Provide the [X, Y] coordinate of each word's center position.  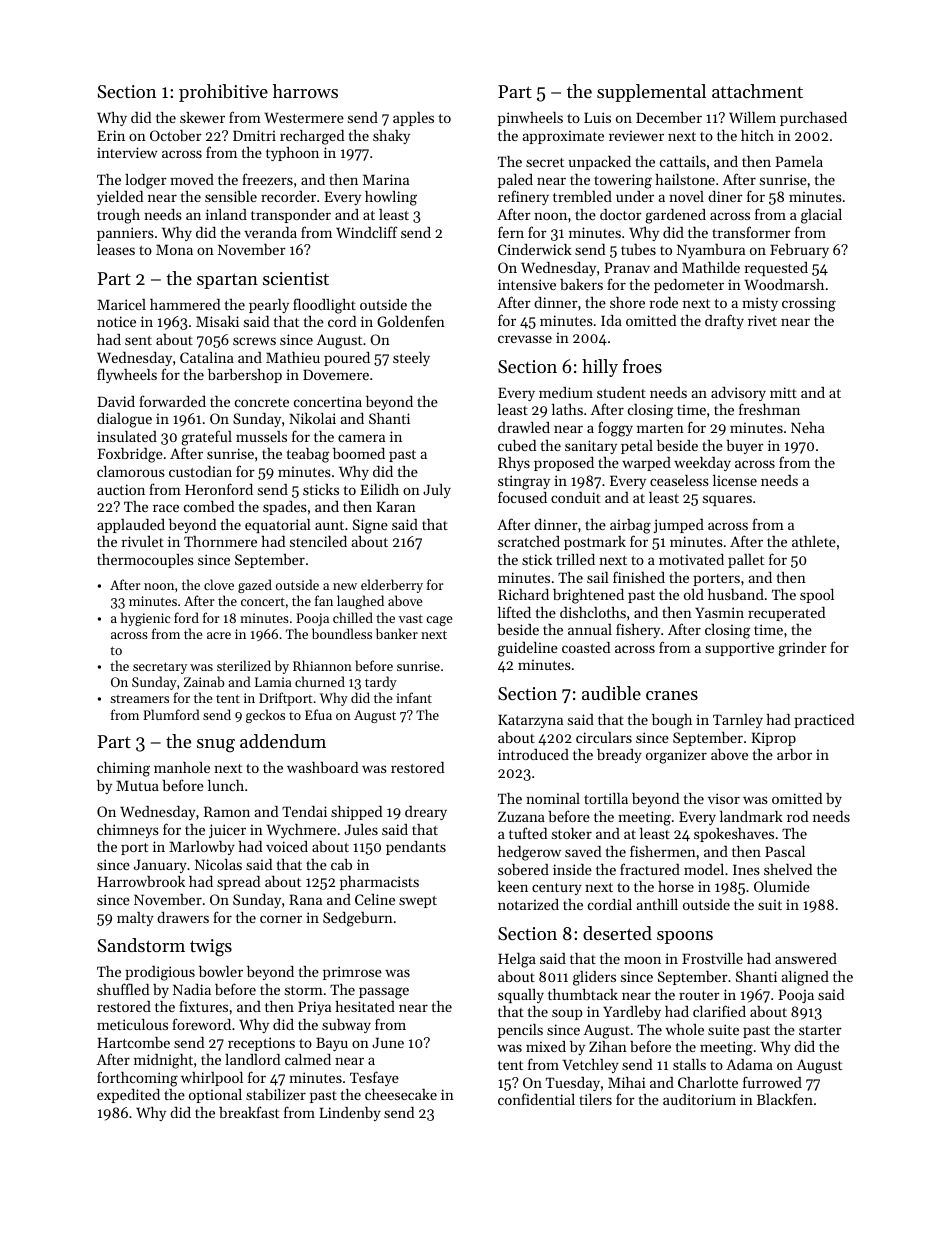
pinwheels [530, 119]
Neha [808, 427]
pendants [416, 848]
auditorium [699, 1099]
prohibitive [223, 93]
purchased [813, 119]
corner [281, 919]
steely [411, 359]
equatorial [278, 526]
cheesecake [401, 1094]
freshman [769, 409]
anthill [657, 904]
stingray [524, 482]
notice [116, 321]
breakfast [249, 1112]
